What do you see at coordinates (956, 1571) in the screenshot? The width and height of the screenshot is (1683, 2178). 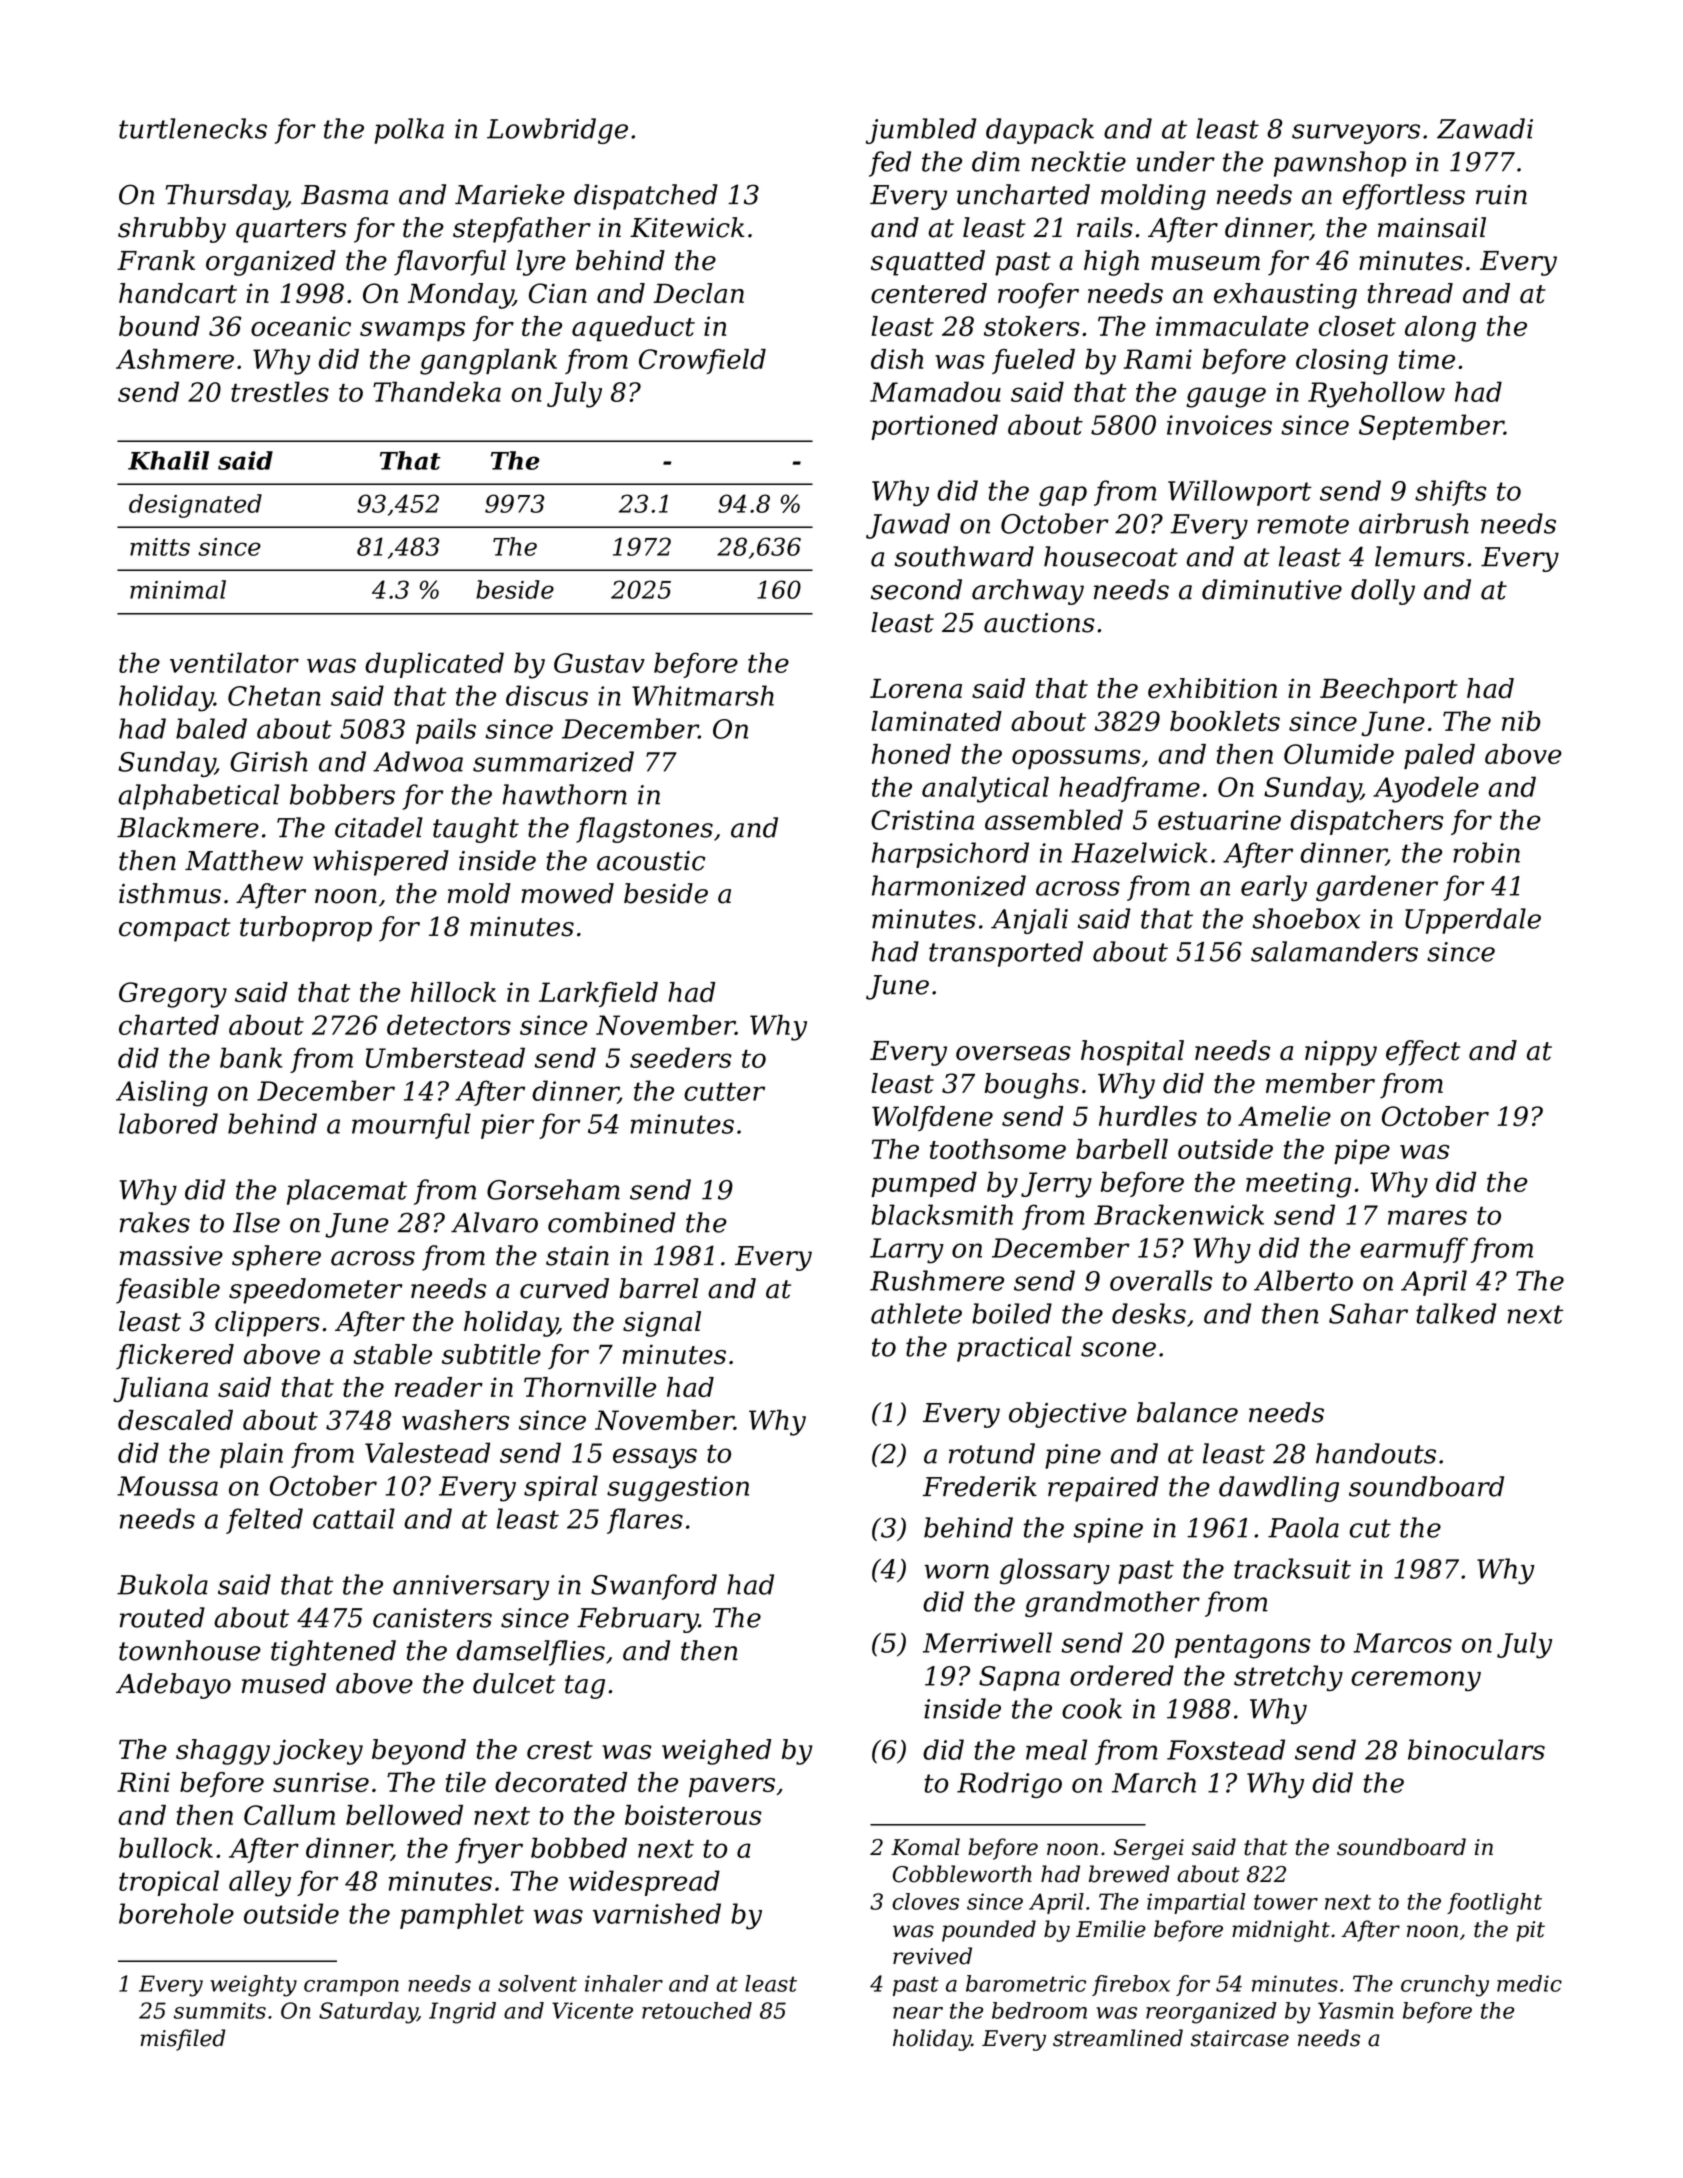 I see `worn` at bounding box center [956, 1571].
